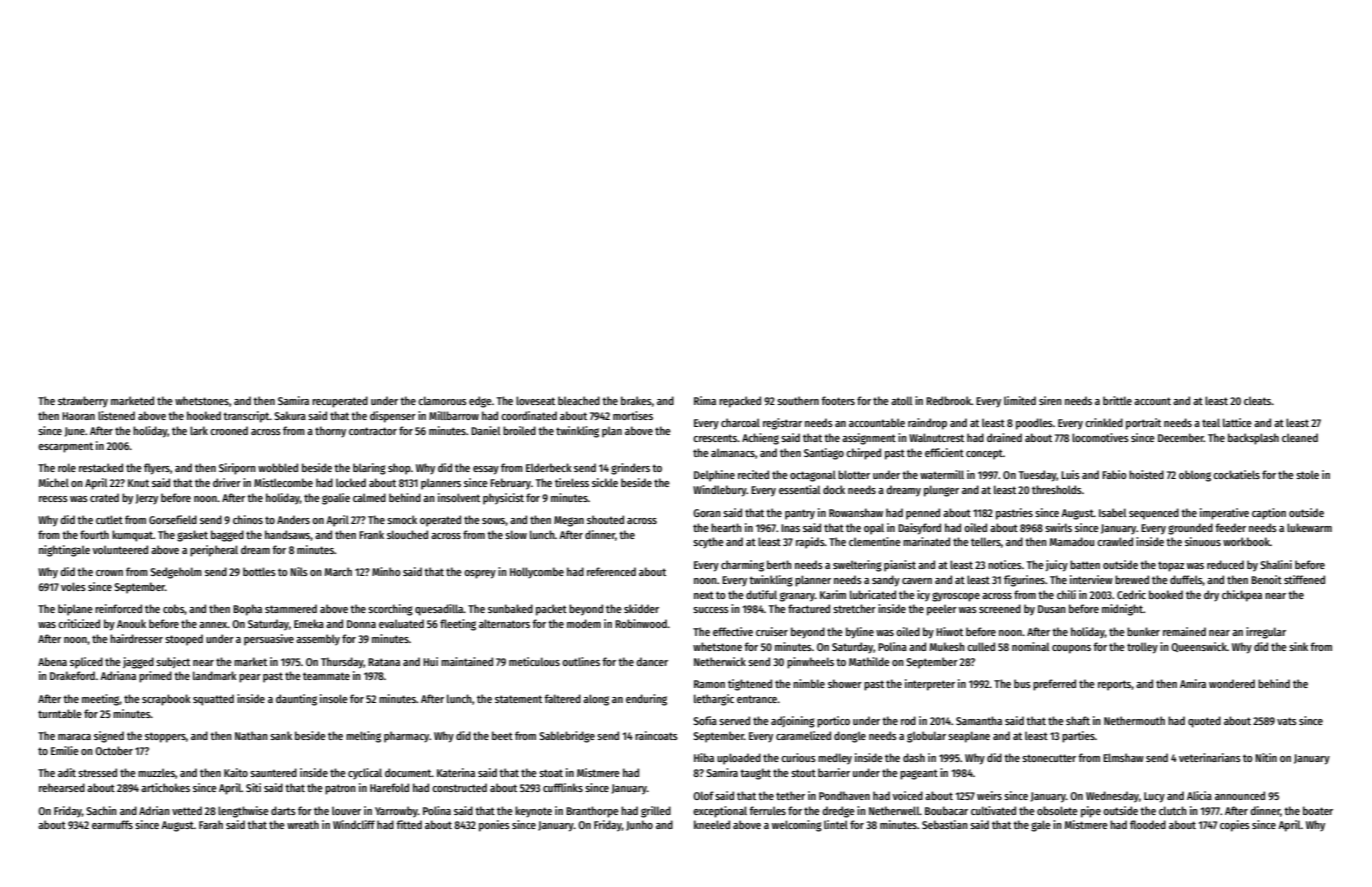 The height and width of the screenshot is (887, 1372). Describe the element at coordinates (1058, 527) in the screenshot. I see `swirls` at that location.
